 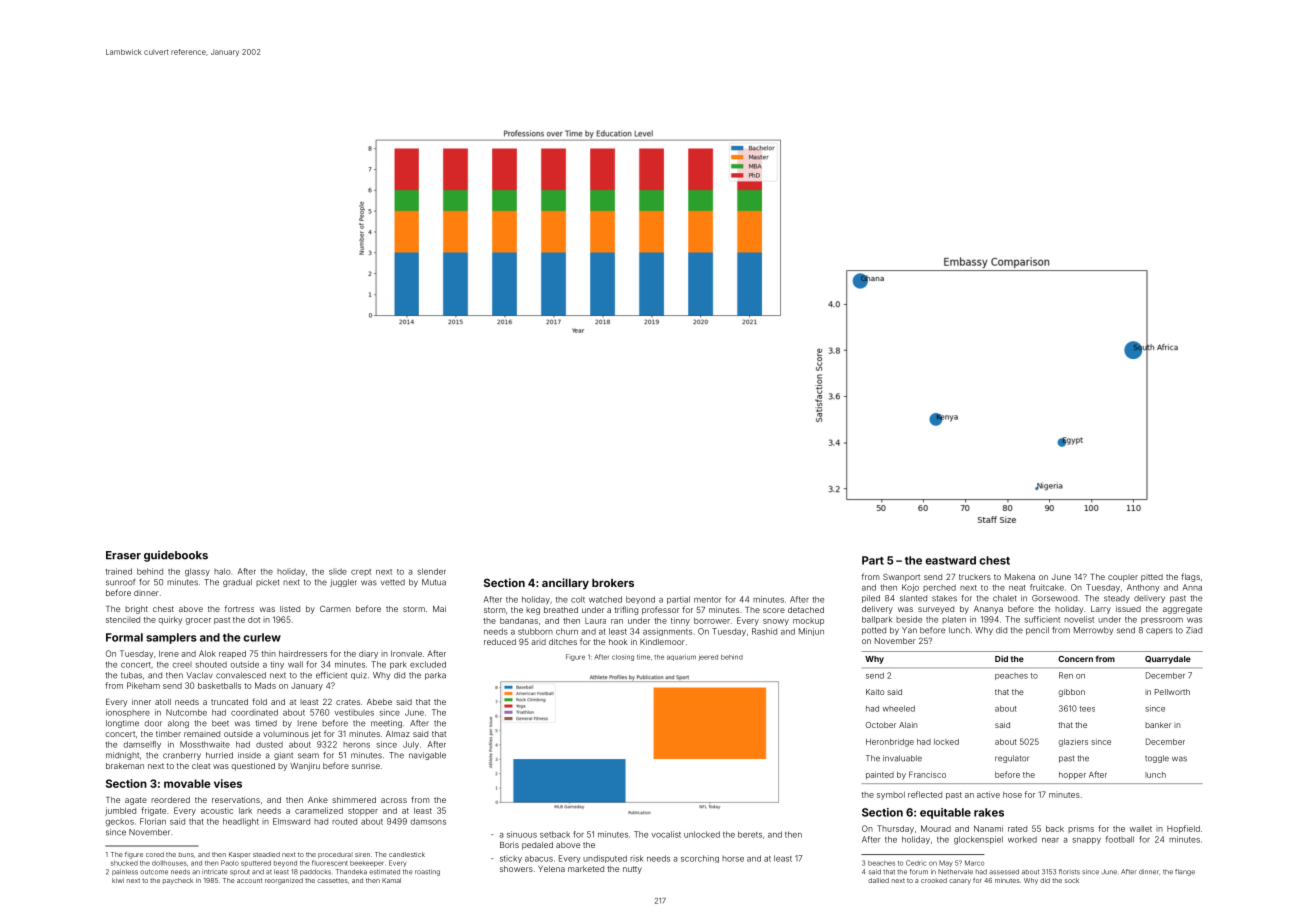 What do you see at coordinates (1123, 578) in the document?
I see `coupler` at bounding box center [1123, 578].
